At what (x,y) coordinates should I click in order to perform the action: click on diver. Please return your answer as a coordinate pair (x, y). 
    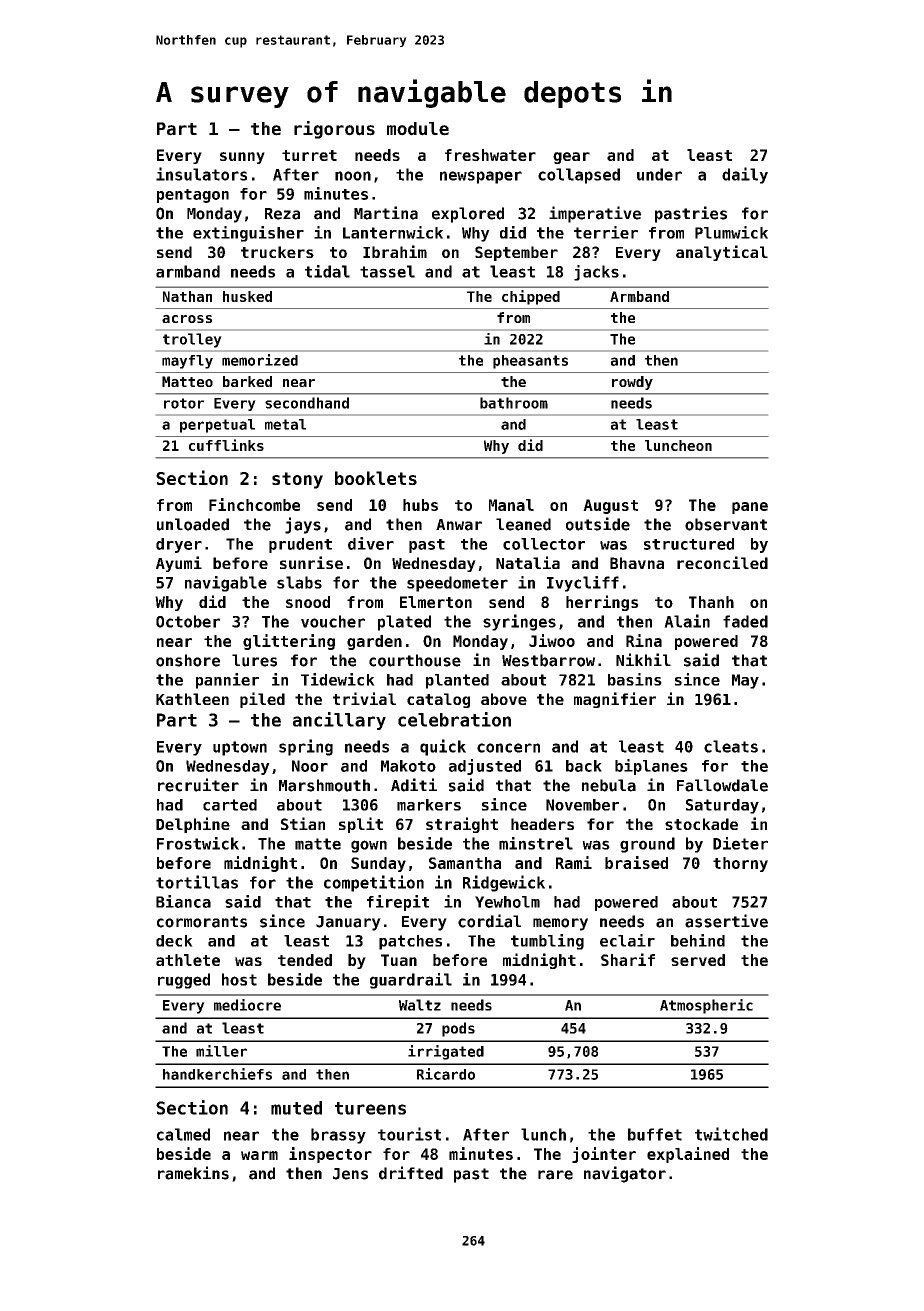
    Looking at the image, I should click on (371, 543).
